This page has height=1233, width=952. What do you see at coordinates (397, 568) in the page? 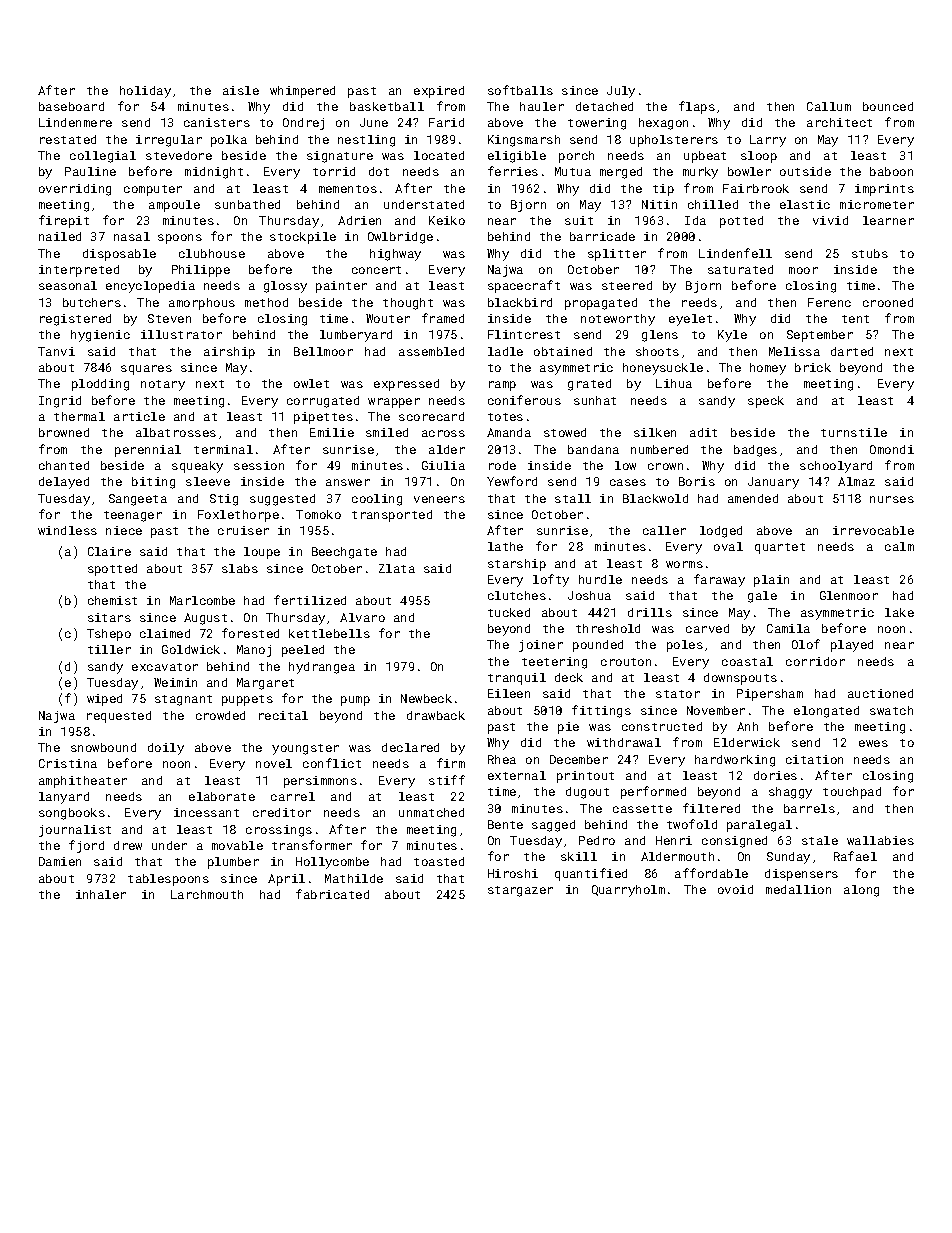
I see `Zlata` at bounding box center [397, 568].
